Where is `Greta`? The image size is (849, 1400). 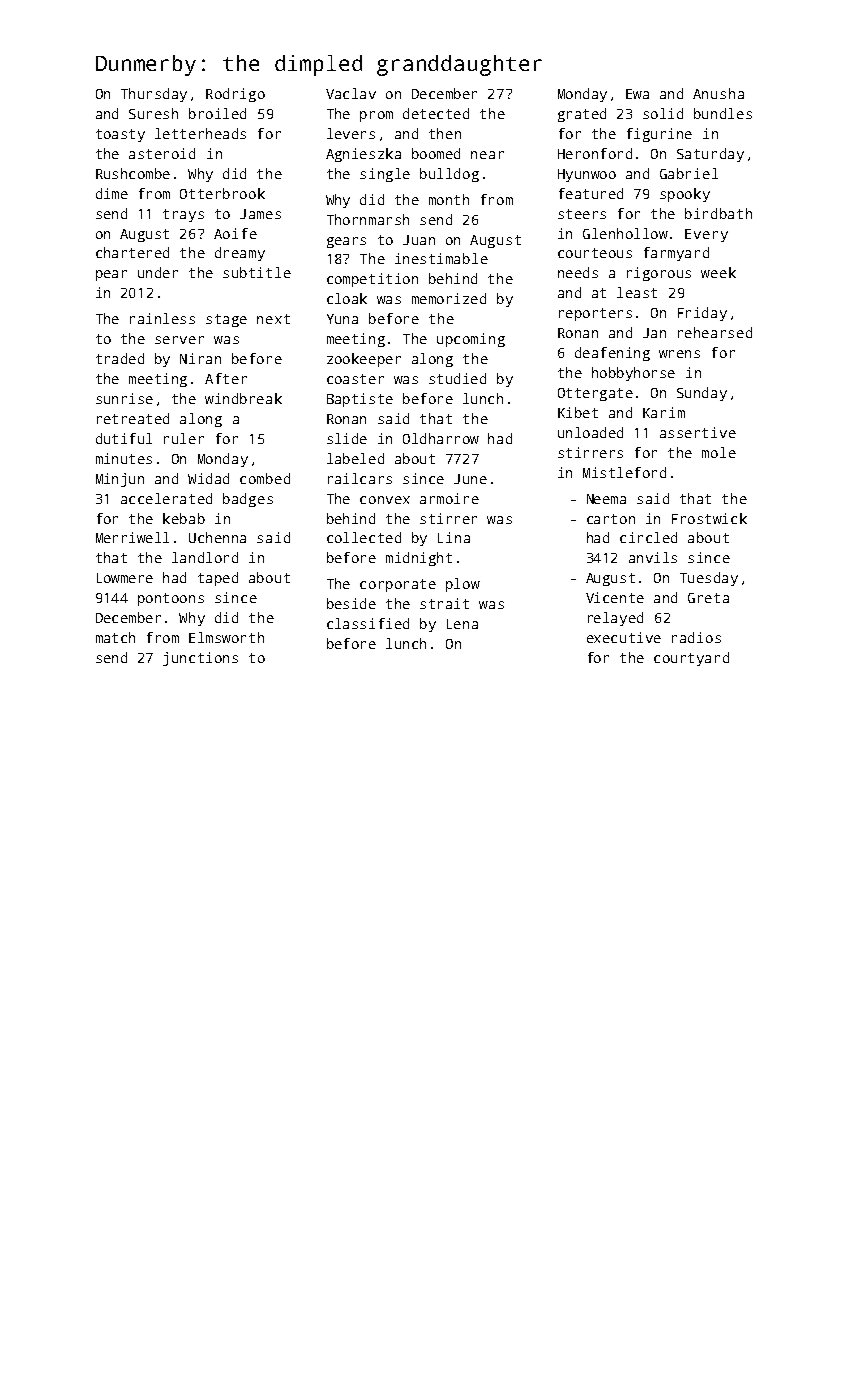
Greta is located at coordinates (708, 598).
